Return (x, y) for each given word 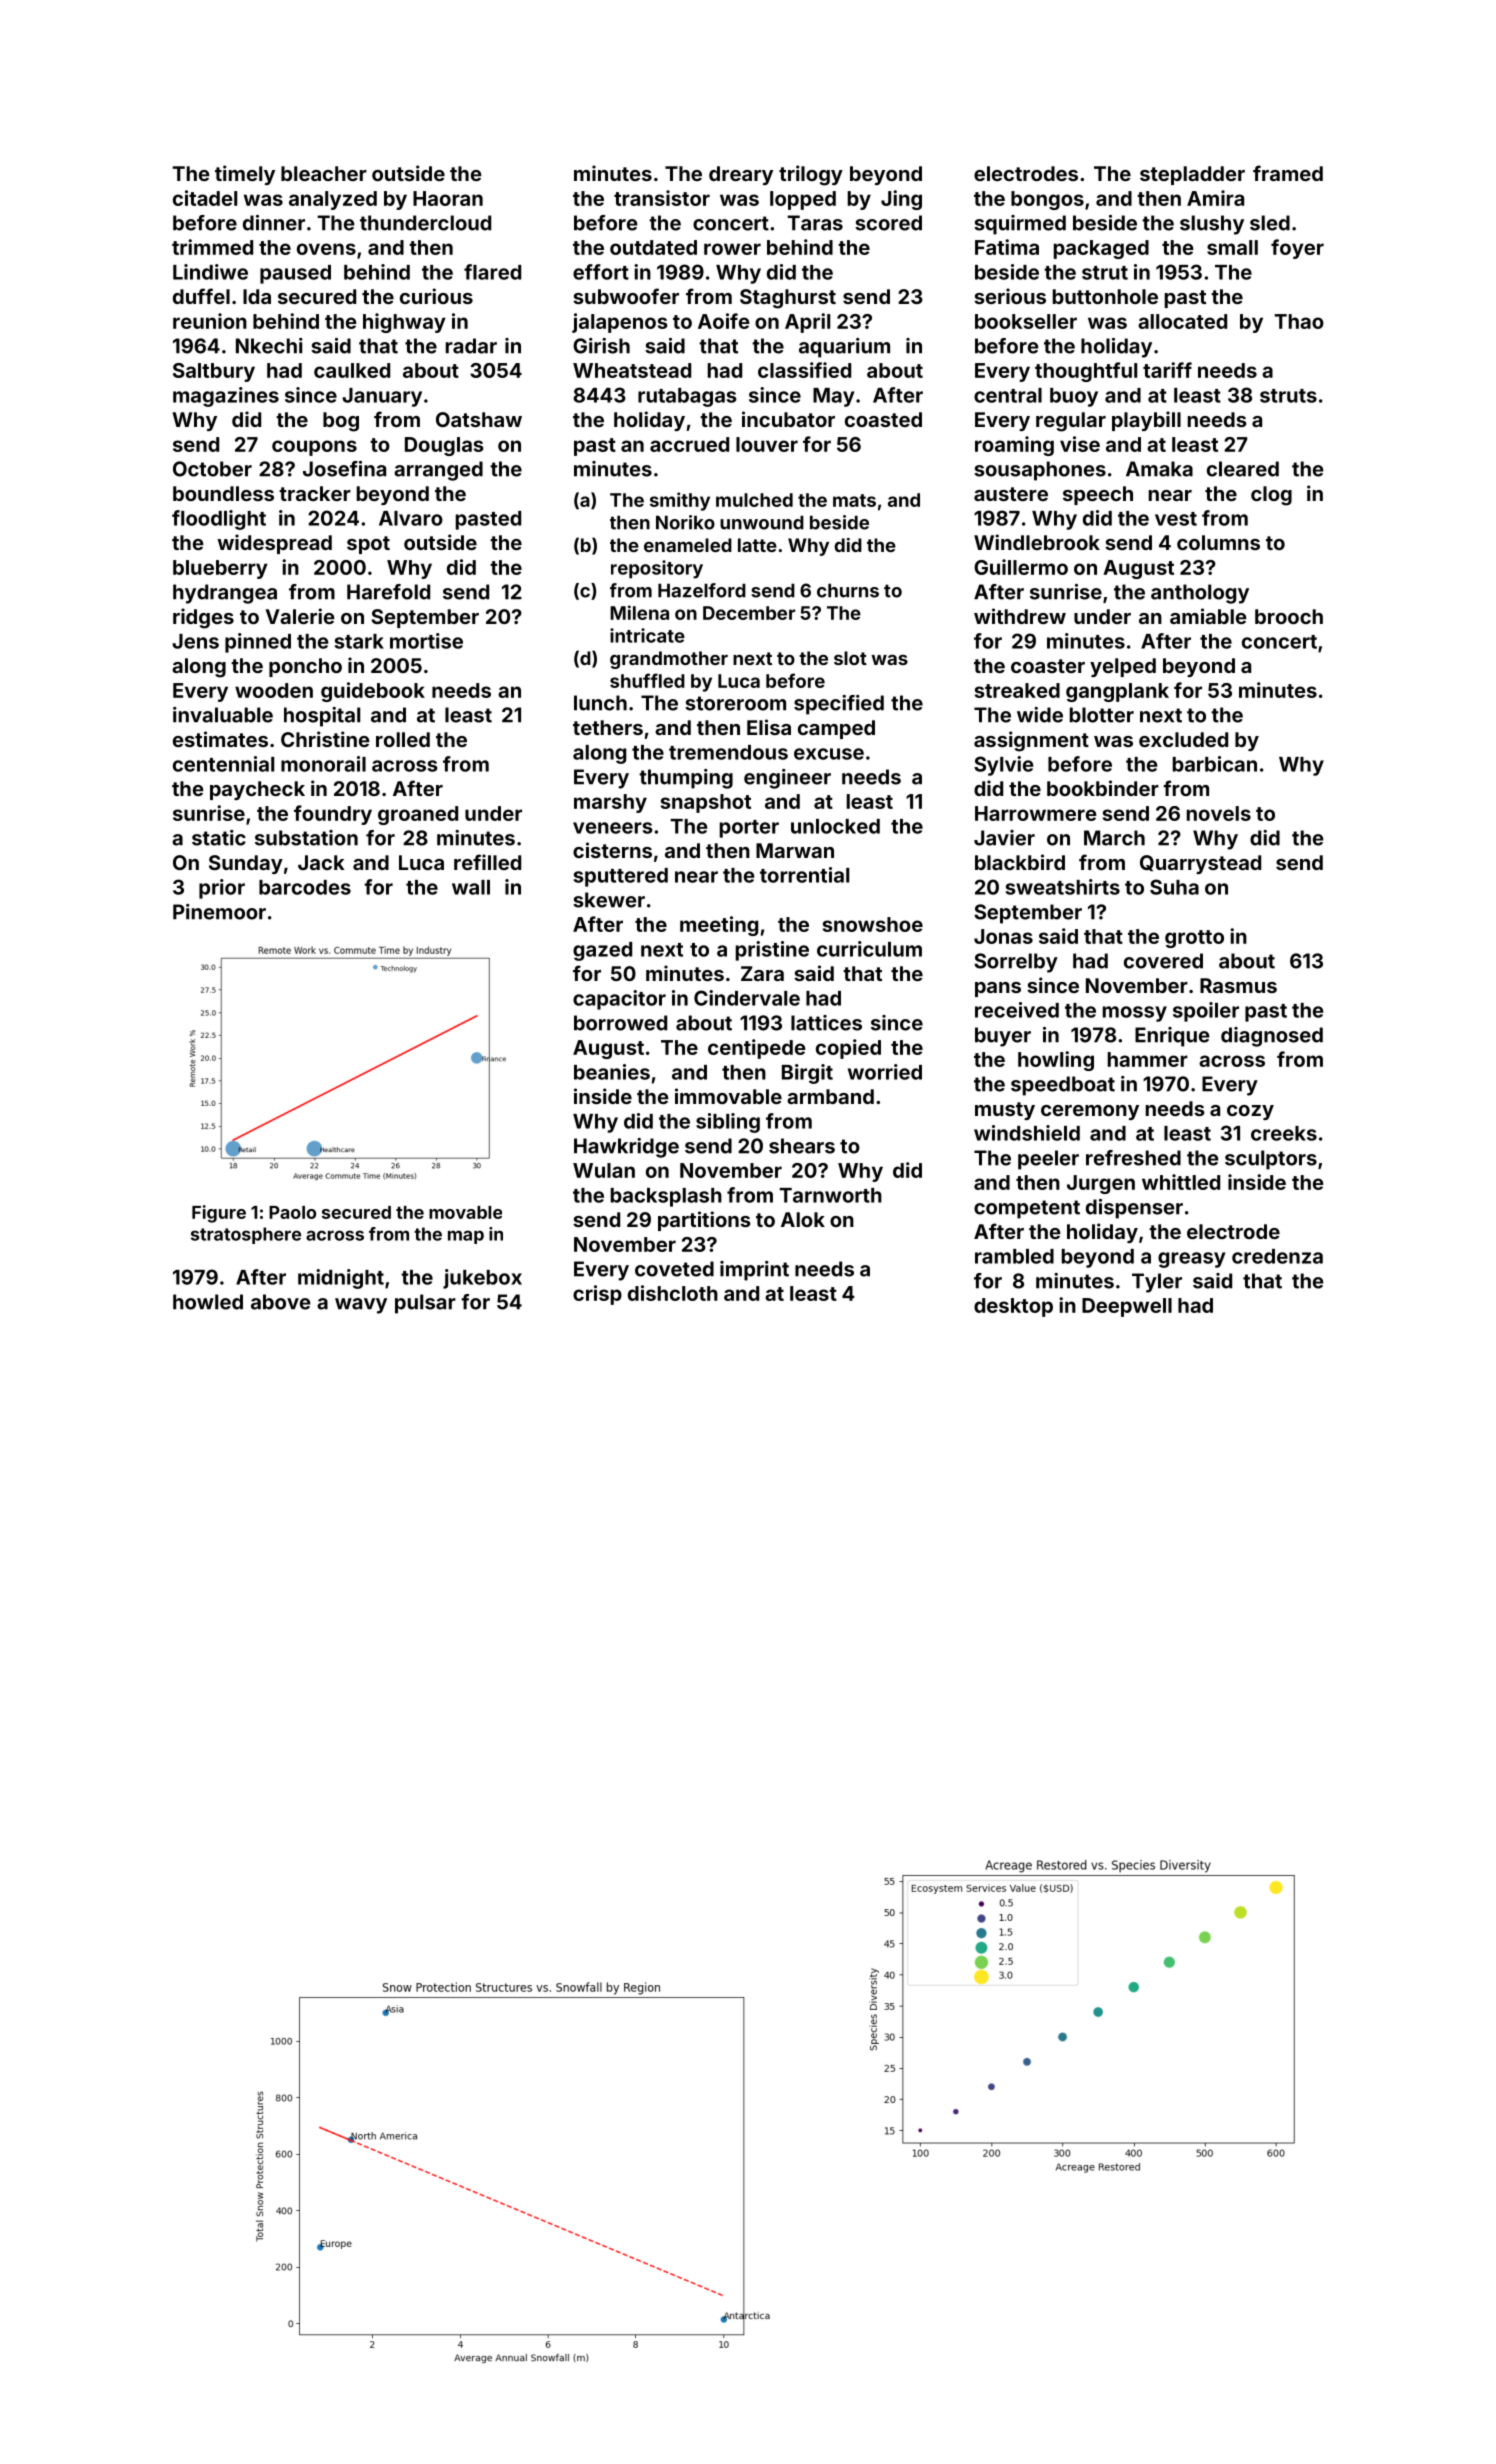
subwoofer (626, 296)
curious (436, 296)
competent (1027, 1209)
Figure (219, 1214)
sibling (728, 1123)
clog (1271, 496)
